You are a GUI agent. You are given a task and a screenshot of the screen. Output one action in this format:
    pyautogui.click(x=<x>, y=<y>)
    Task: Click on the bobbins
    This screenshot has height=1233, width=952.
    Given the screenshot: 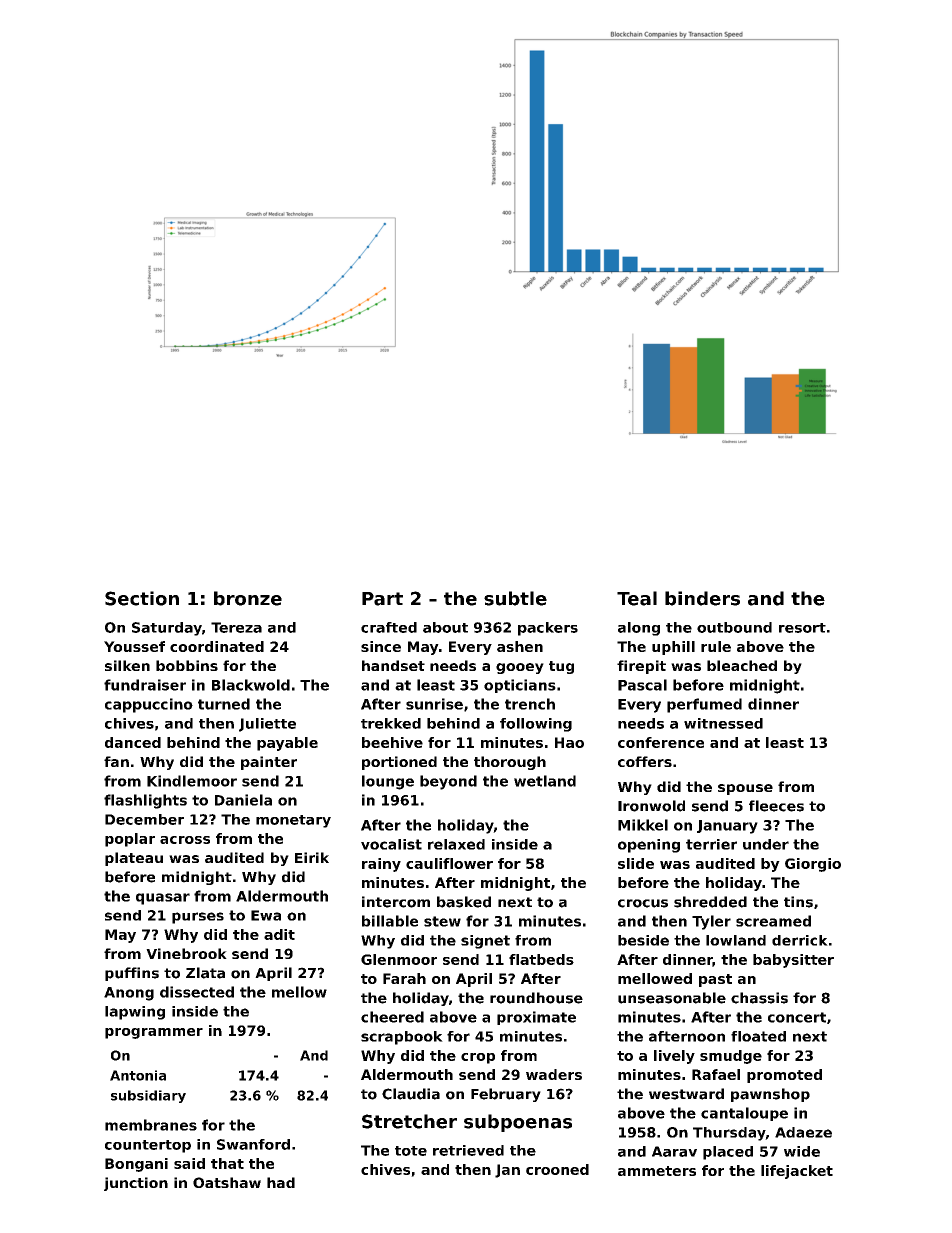 What is the action you would take?
    pyautogui.click(x=187, y=665)
